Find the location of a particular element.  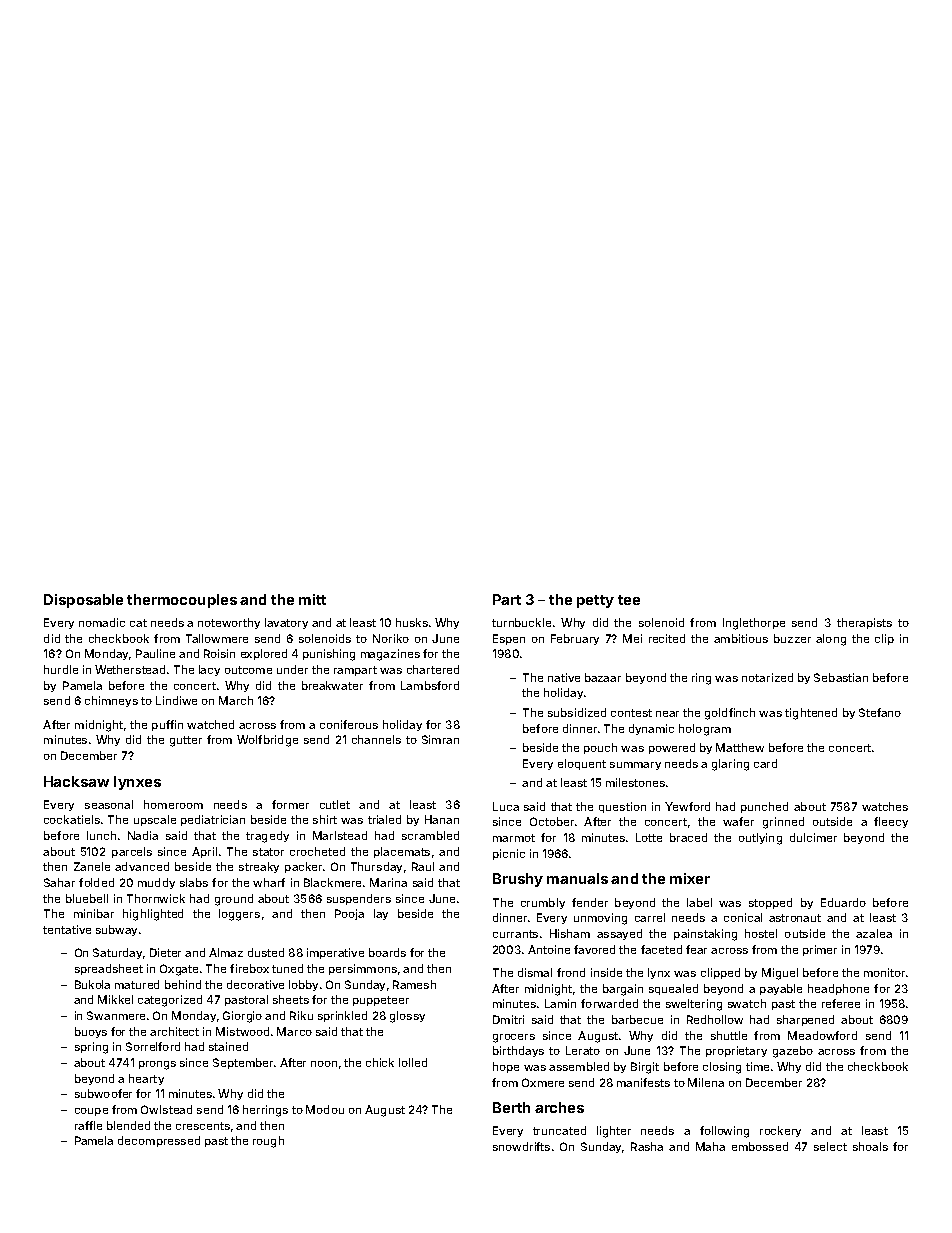

mitt is located at coordinates (312, 599).
